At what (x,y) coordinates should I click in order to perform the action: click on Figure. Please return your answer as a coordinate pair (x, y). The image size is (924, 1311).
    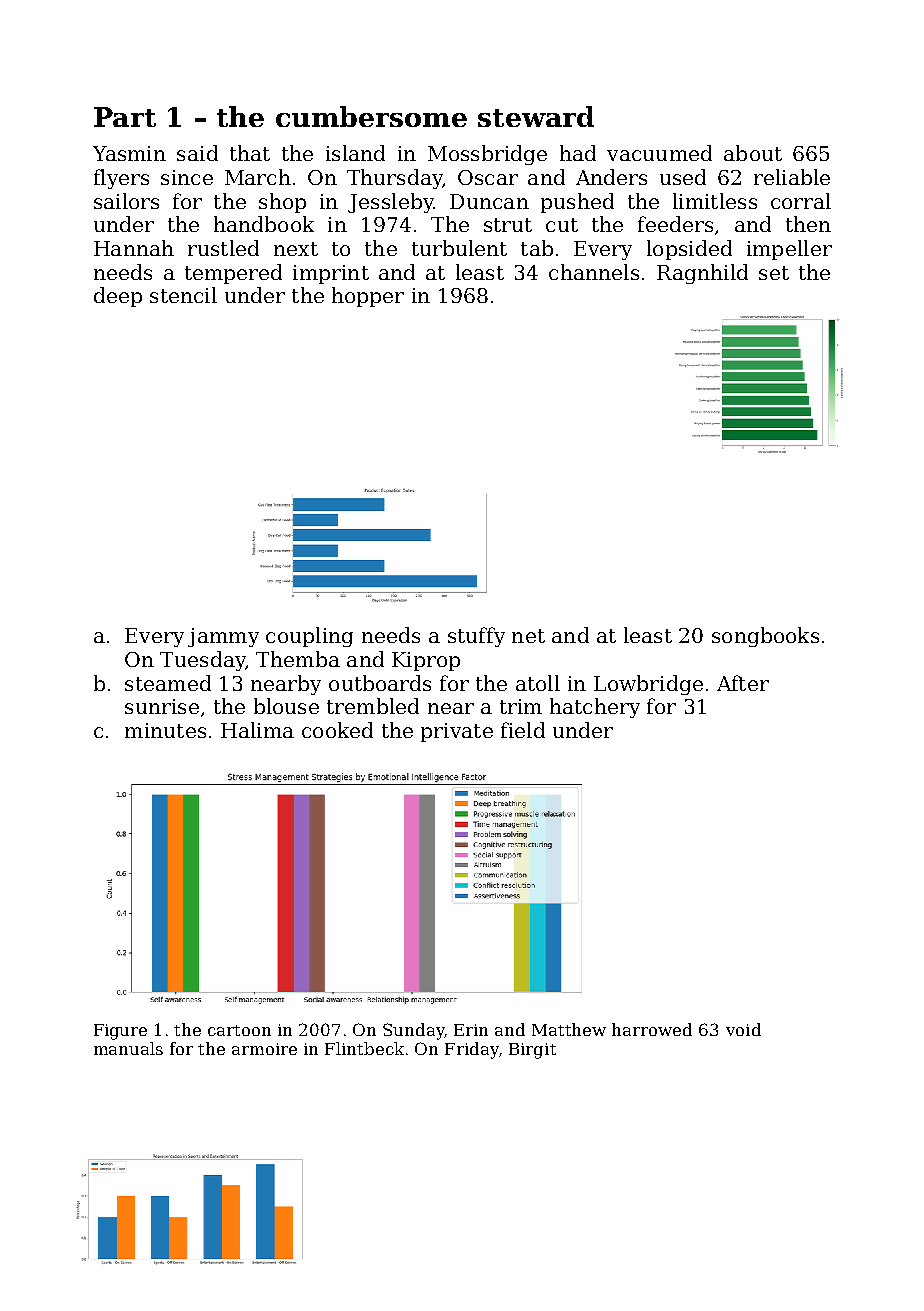
    Looking at the image, I should click on (120, 1032).
